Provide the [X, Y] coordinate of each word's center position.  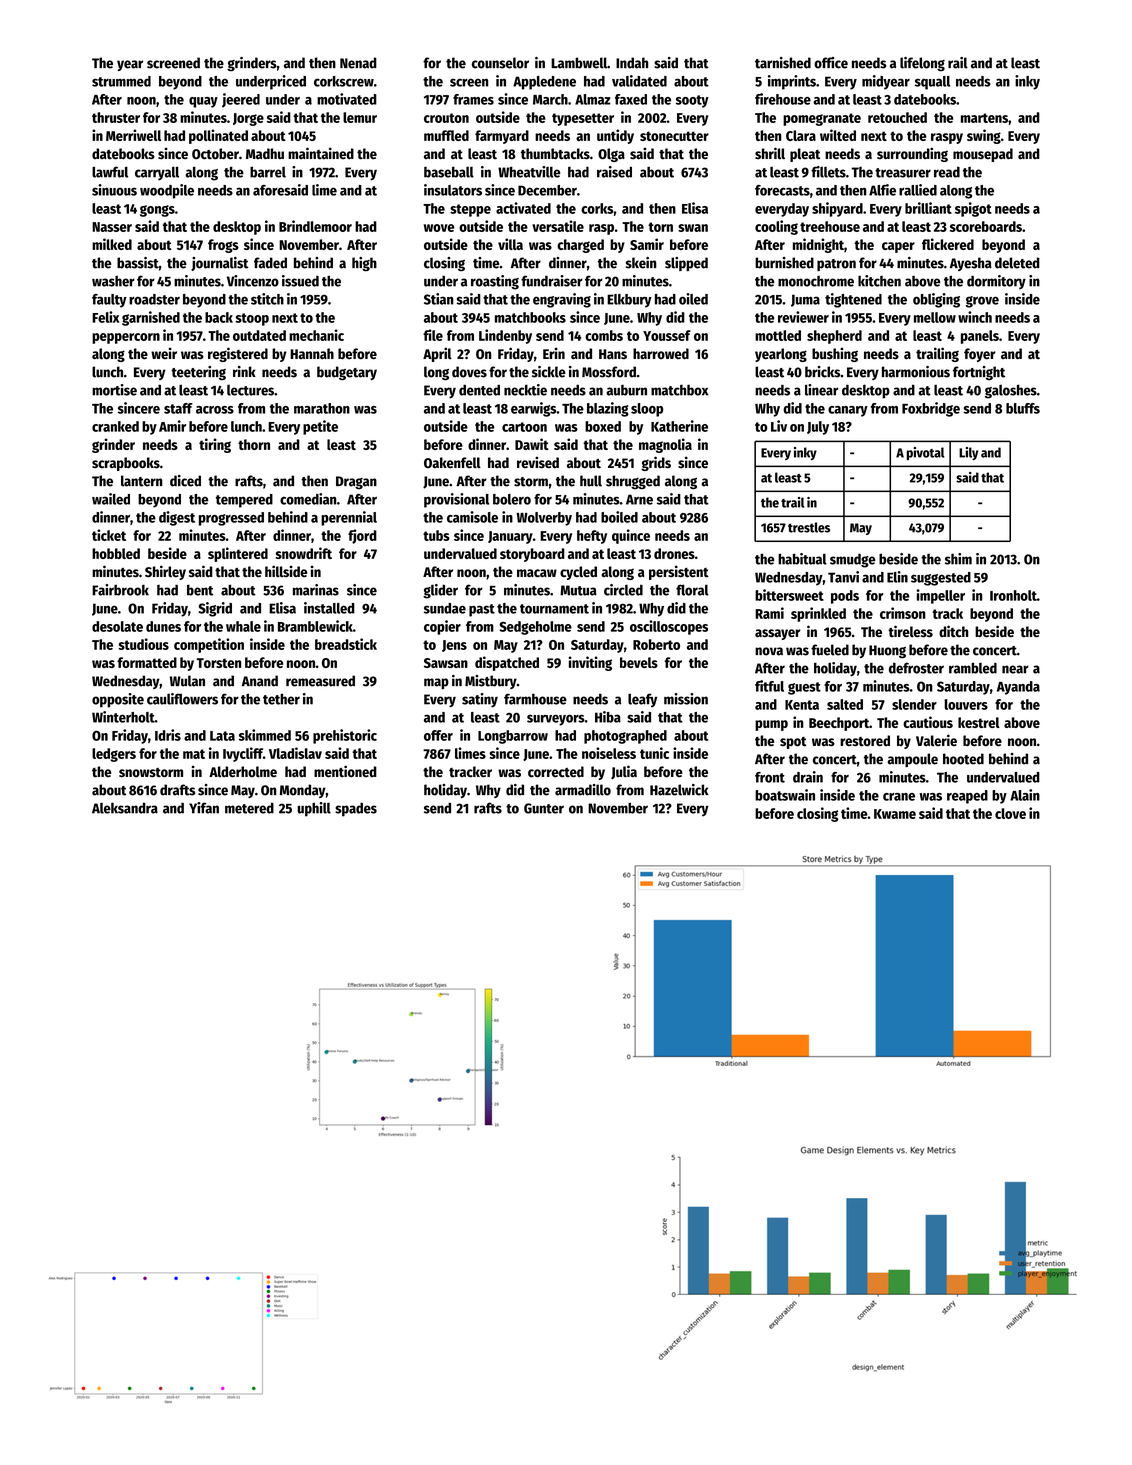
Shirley [165, 572]
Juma [805, 300]
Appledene [544, 83]
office [831, 63]
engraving [562, 300]
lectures [250, 390]
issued [300, 281]
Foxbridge [931, 409]
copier [442, 627]
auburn [626, 390]
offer [438, 735]
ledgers [114, 755]
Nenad [358, 63]
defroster [916, 668]
